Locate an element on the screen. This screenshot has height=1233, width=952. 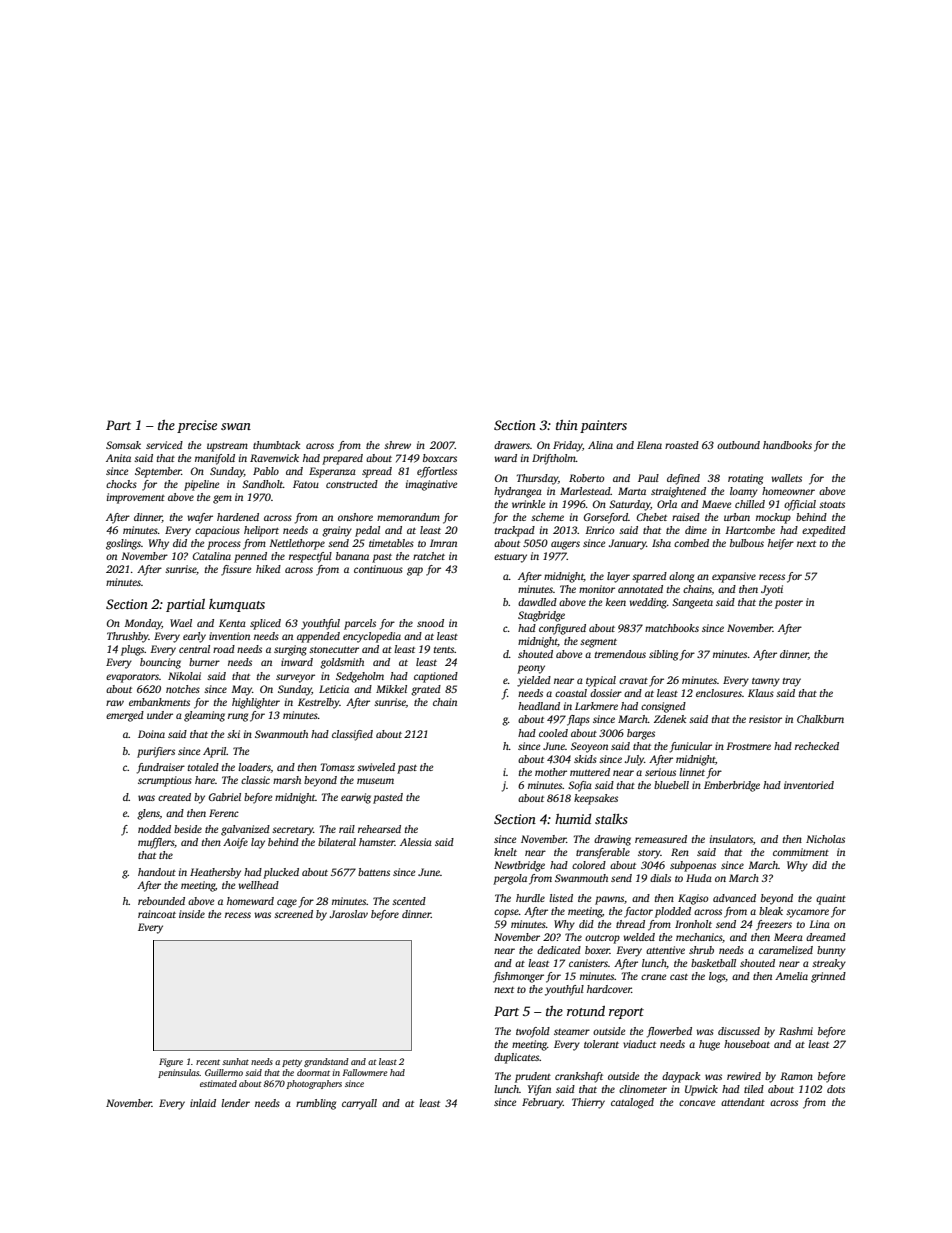
cravat is located at coordinates (633, 681).
